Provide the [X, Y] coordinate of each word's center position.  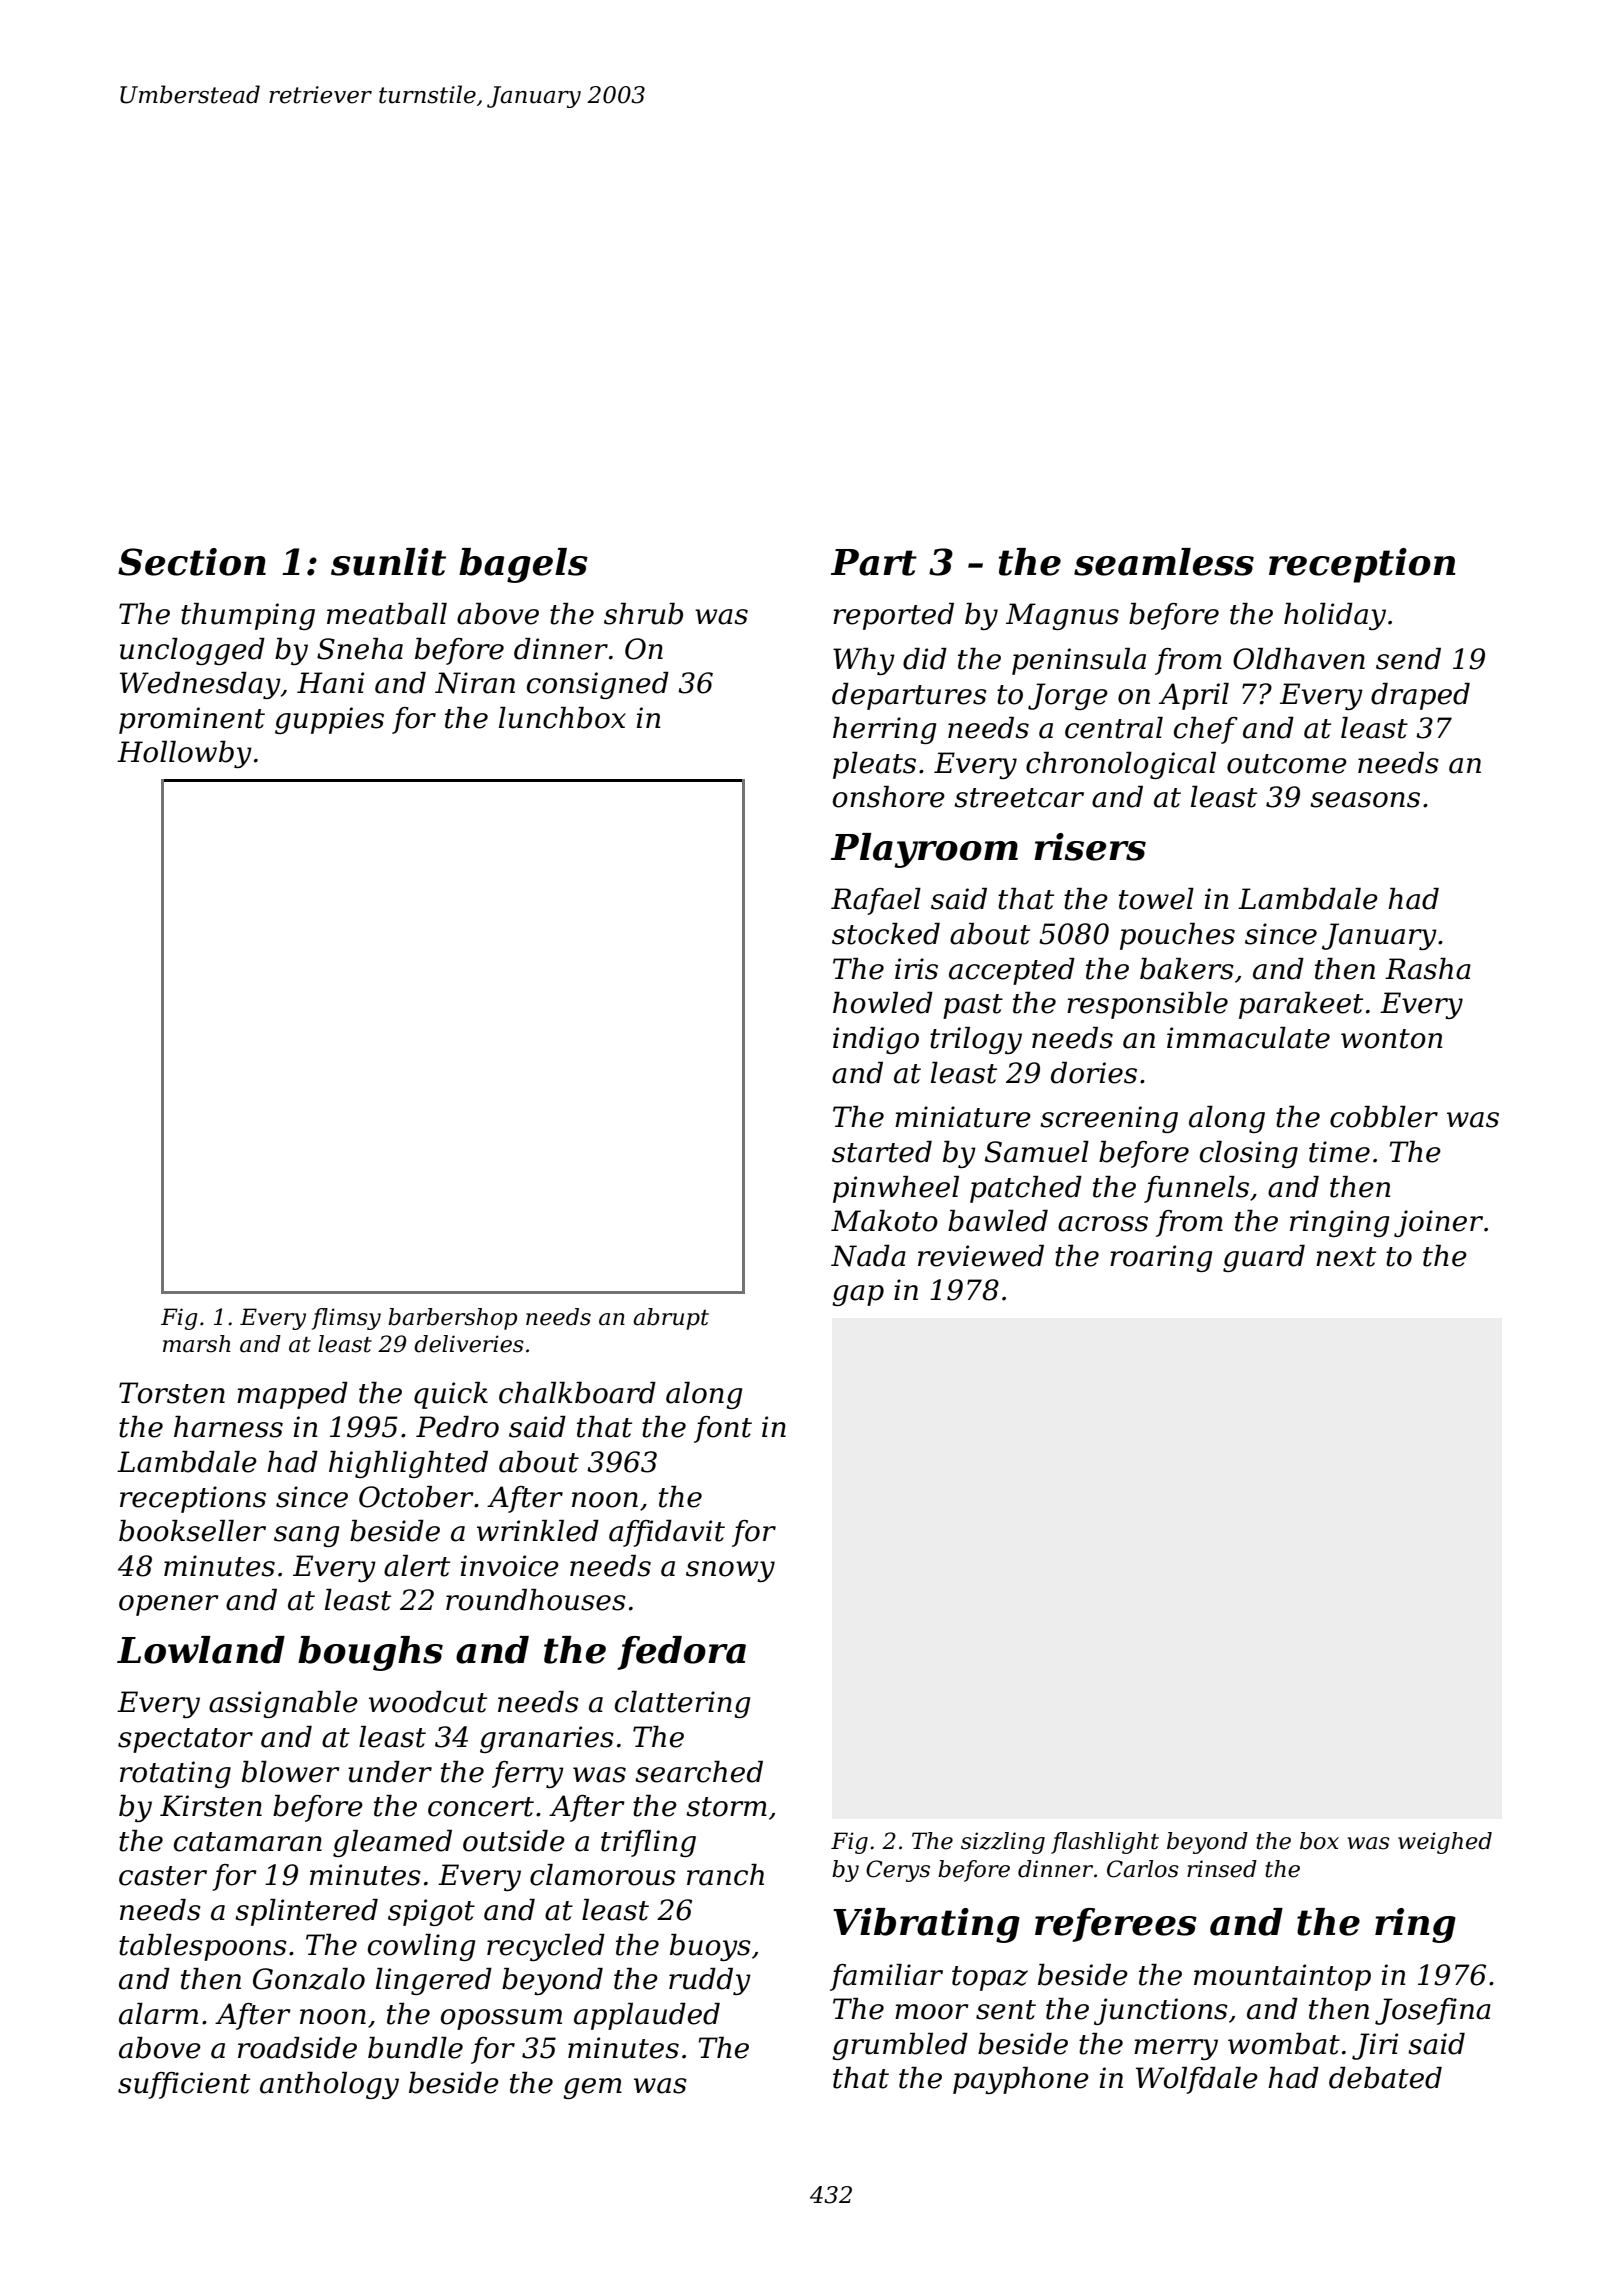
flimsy [346, 1319]
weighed [1445, 1843]
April [1194, 696]
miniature [963, 1117]
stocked [886, 934]
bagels [523, 565]
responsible [1147, 1005]
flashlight [1105, 1843]
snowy [730, 1571]
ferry [528, 1774]
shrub [643, 614]
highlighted [408, 1464]
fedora [681, 1653]
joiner [1438, 1223]
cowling [421, 1947]
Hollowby [184, 754]
